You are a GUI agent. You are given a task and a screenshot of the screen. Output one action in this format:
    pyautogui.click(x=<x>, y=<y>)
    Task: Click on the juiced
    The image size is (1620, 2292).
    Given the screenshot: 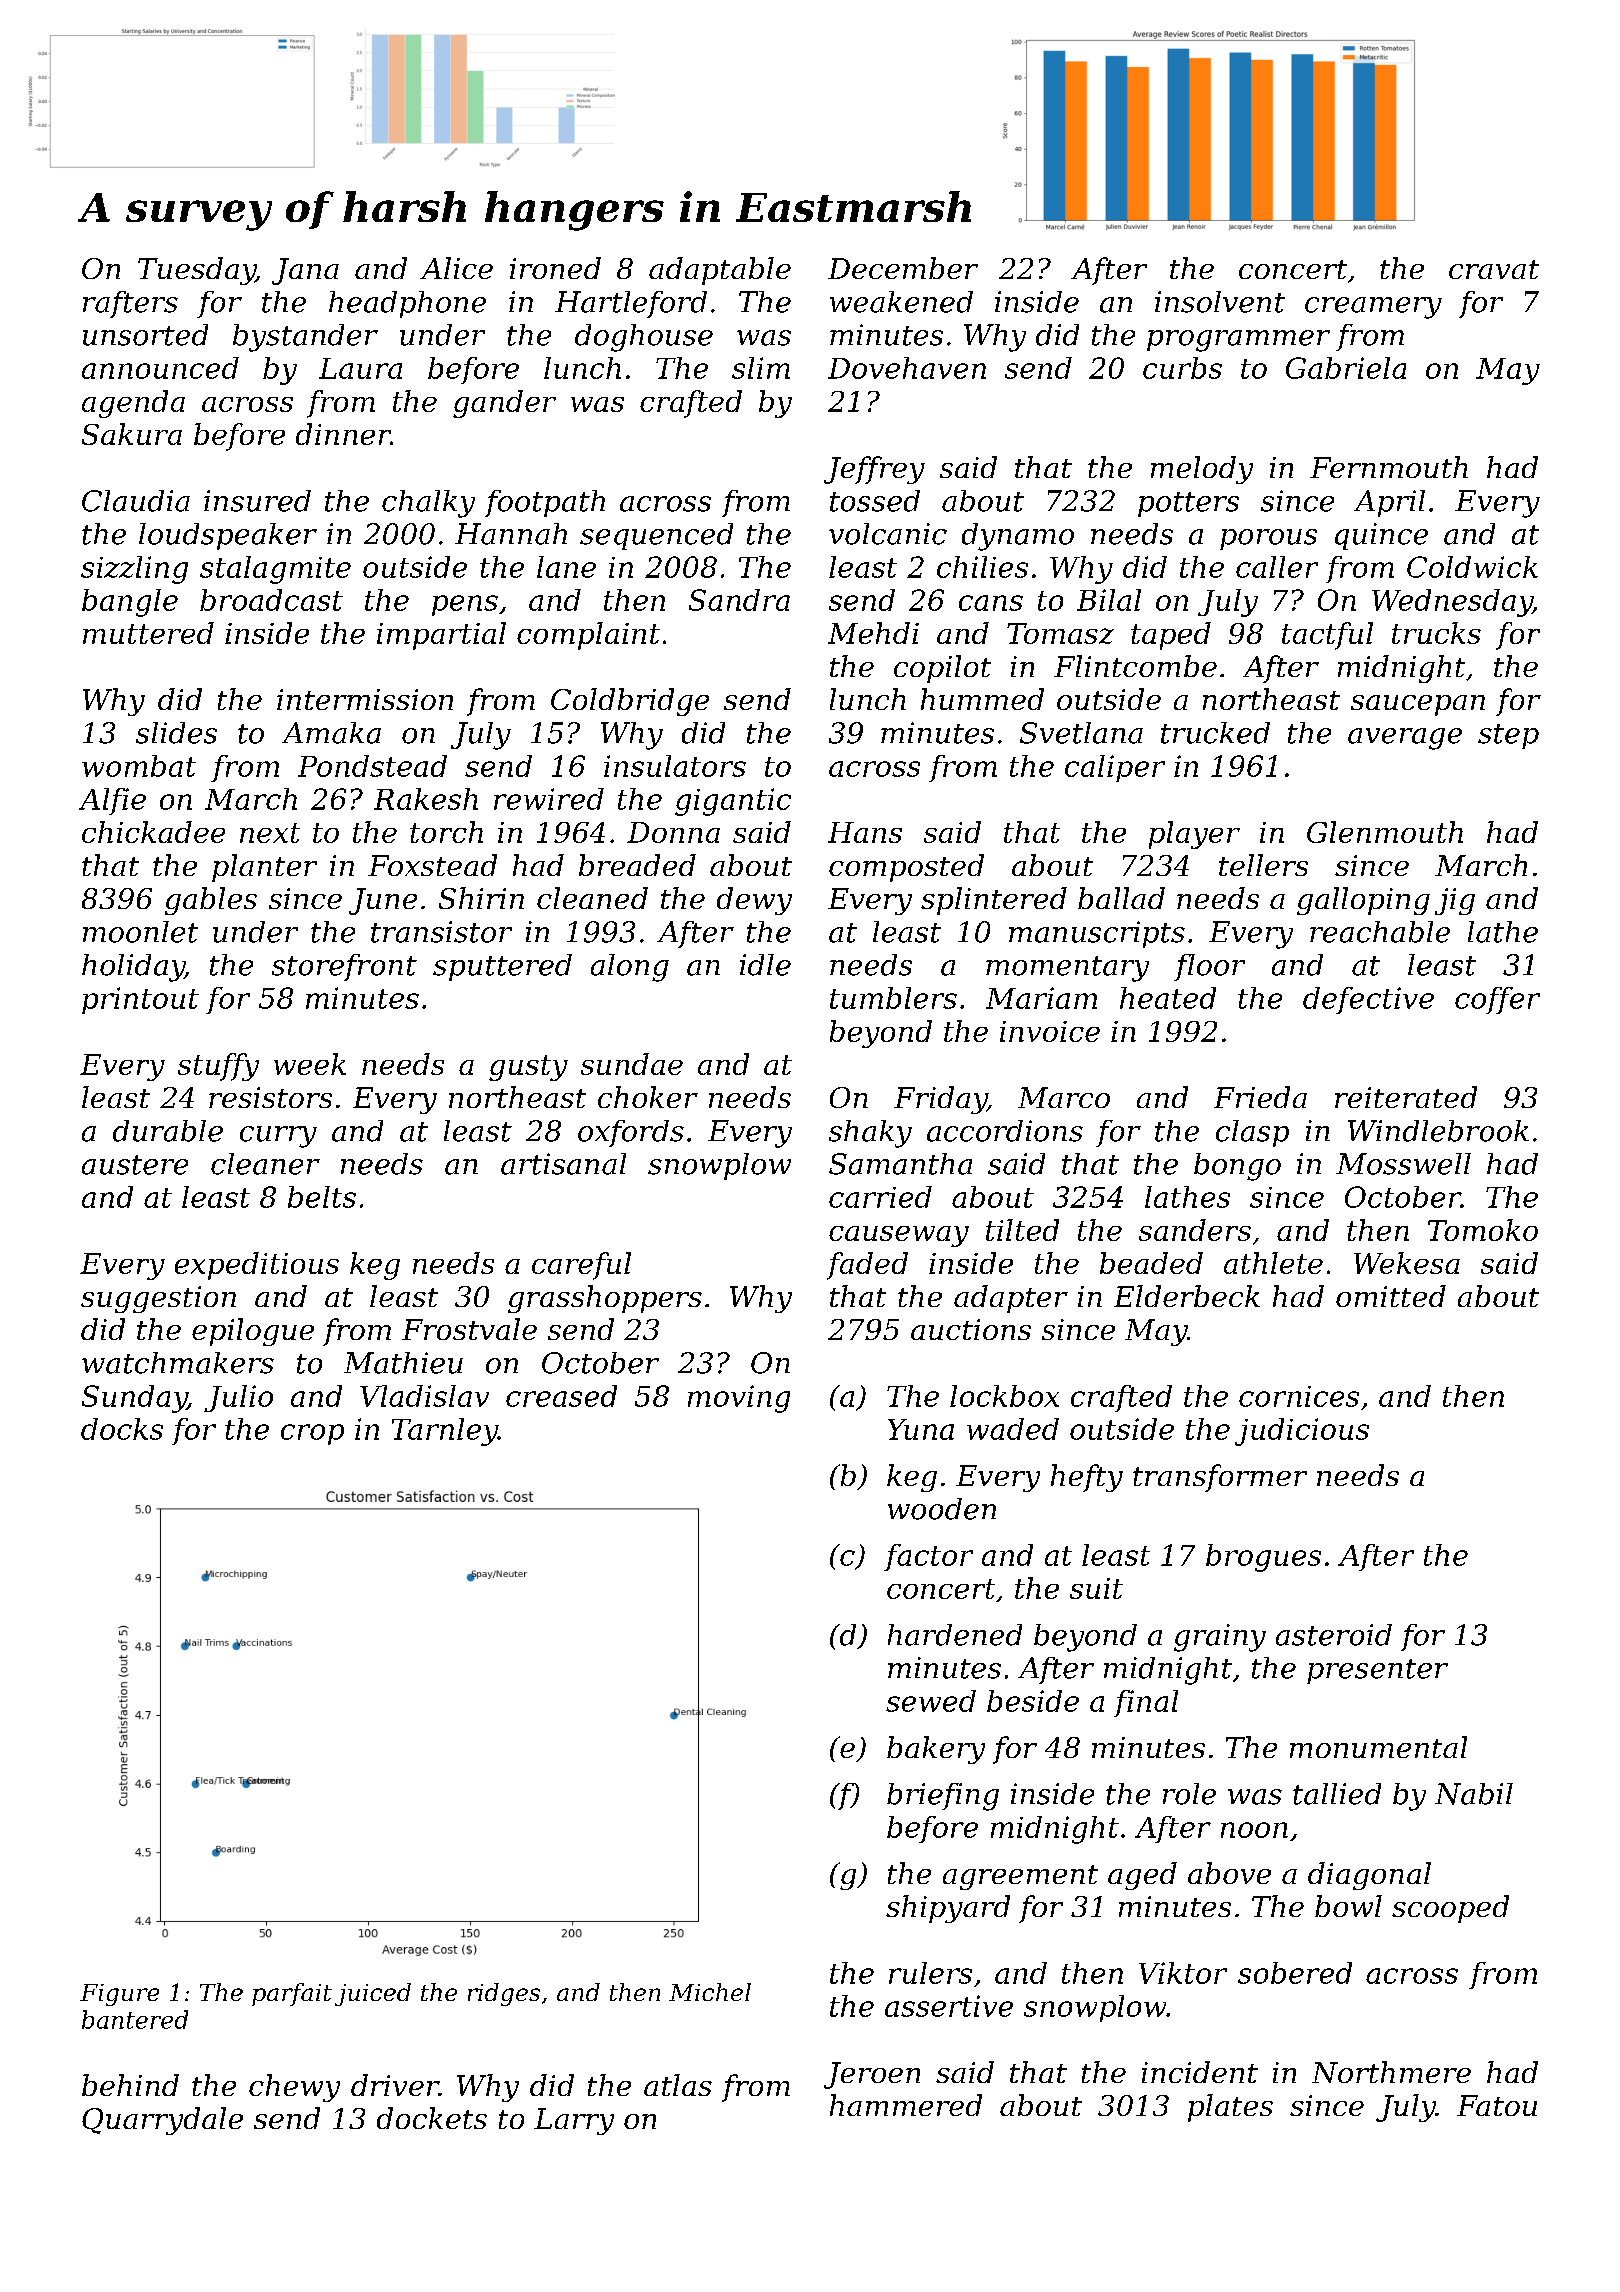 What is the action you would take?
    pyautogui.click(x=373, y=1994)
